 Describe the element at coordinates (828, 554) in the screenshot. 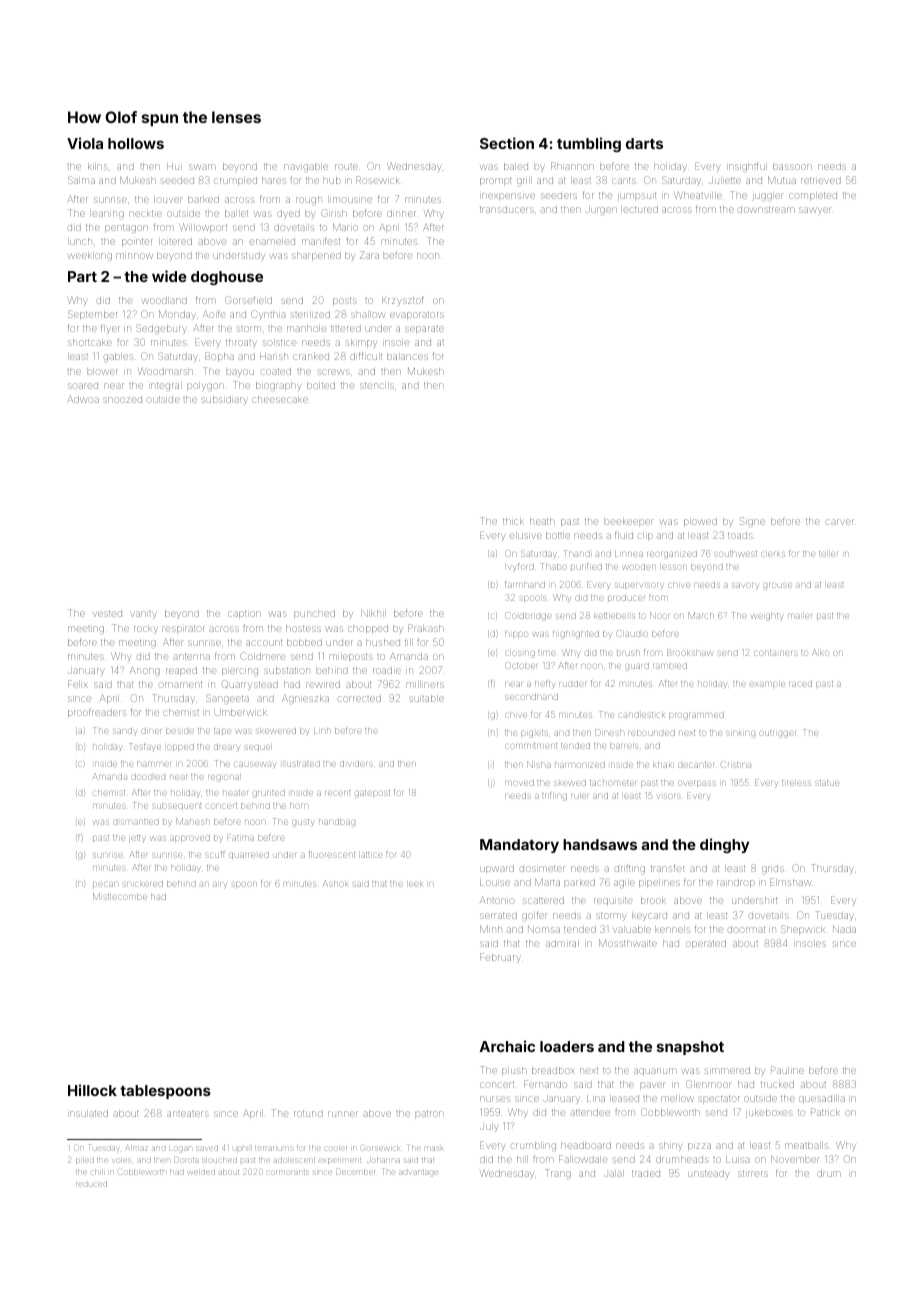

I see `teller` at that location.
